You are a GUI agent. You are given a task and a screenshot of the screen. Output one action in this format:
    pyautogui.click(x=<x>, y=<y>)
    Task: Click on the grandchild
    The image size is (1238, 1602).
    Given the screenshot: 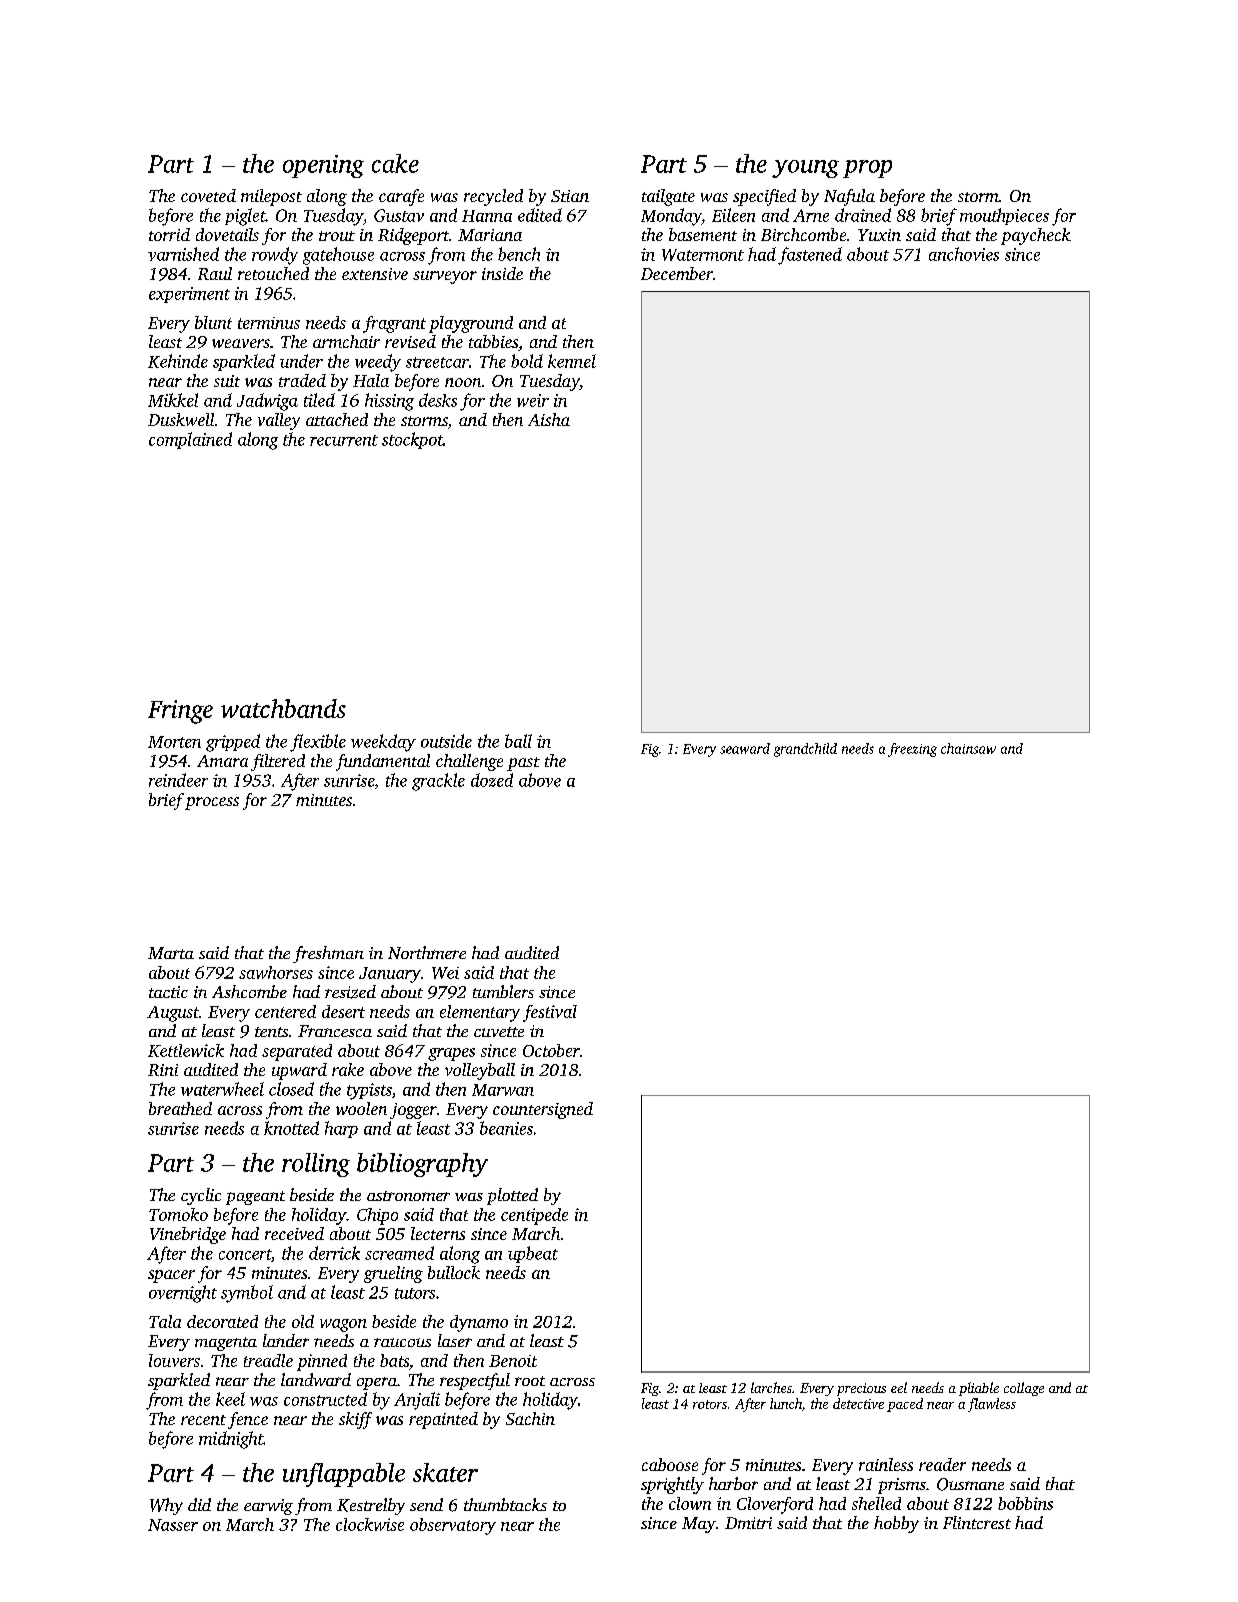 What is the action you would take?
    pyautogui.click(x=805, y=750)
